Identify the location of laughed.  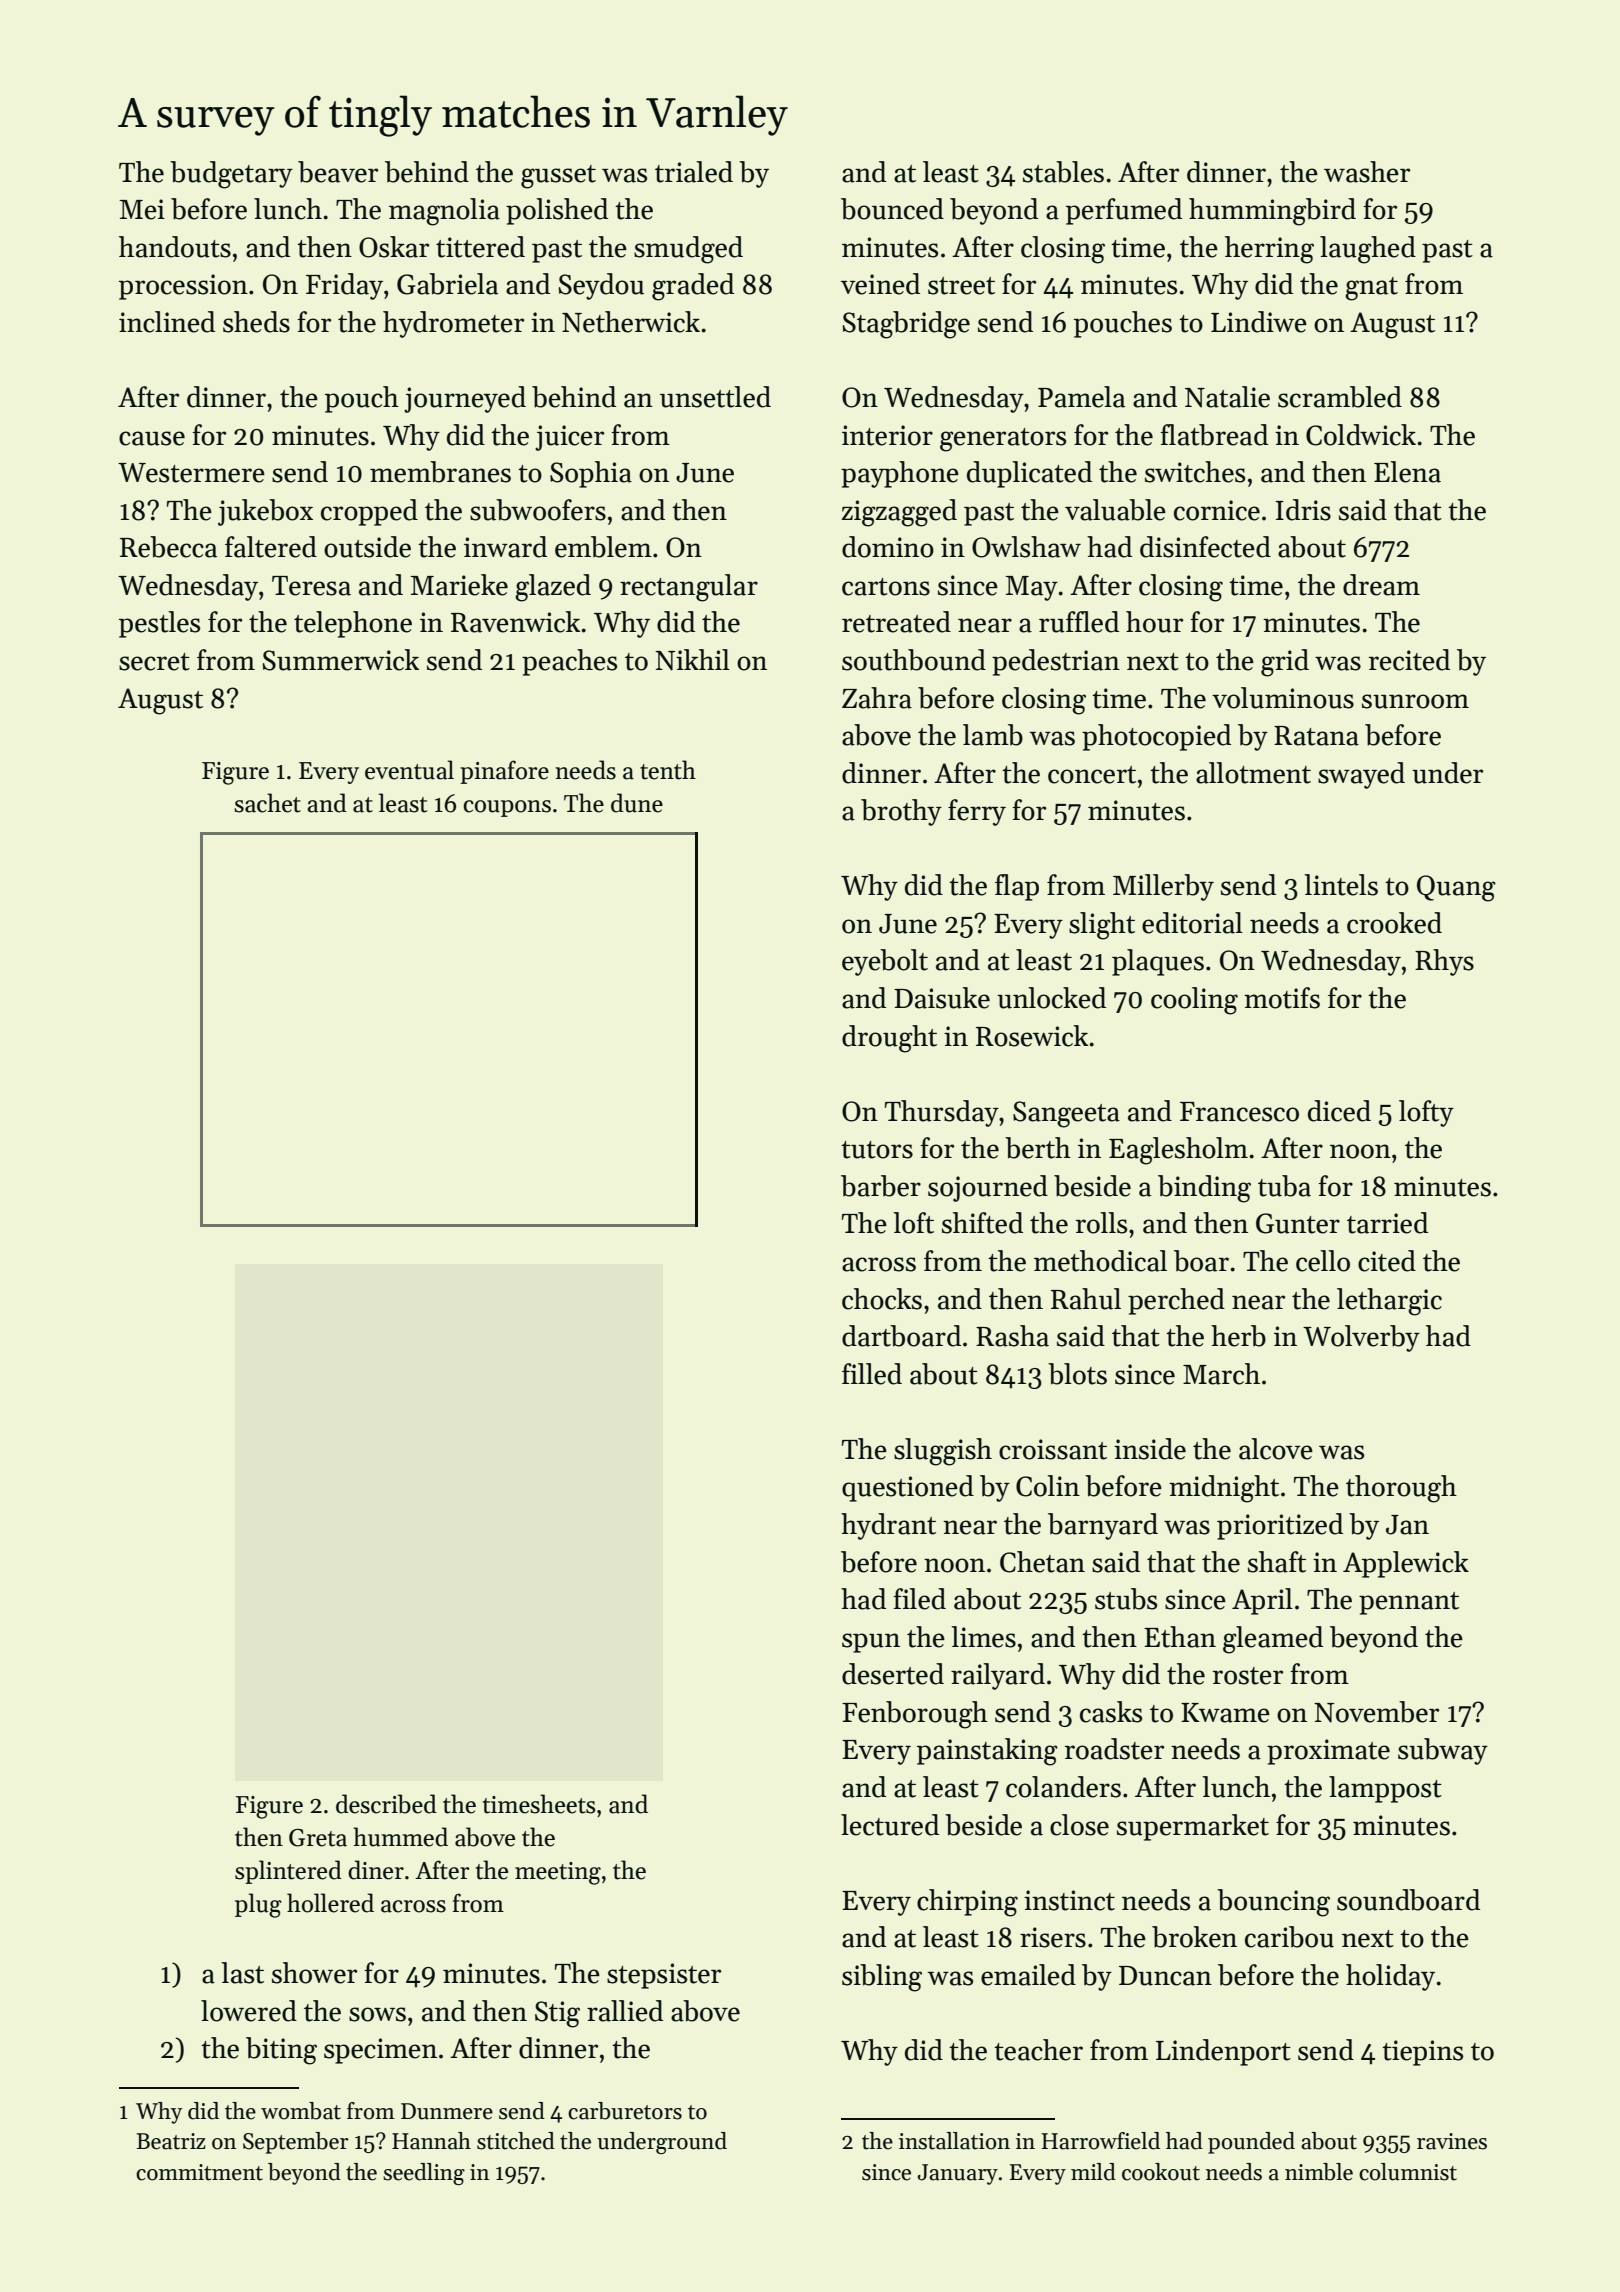
(1368, 250).
